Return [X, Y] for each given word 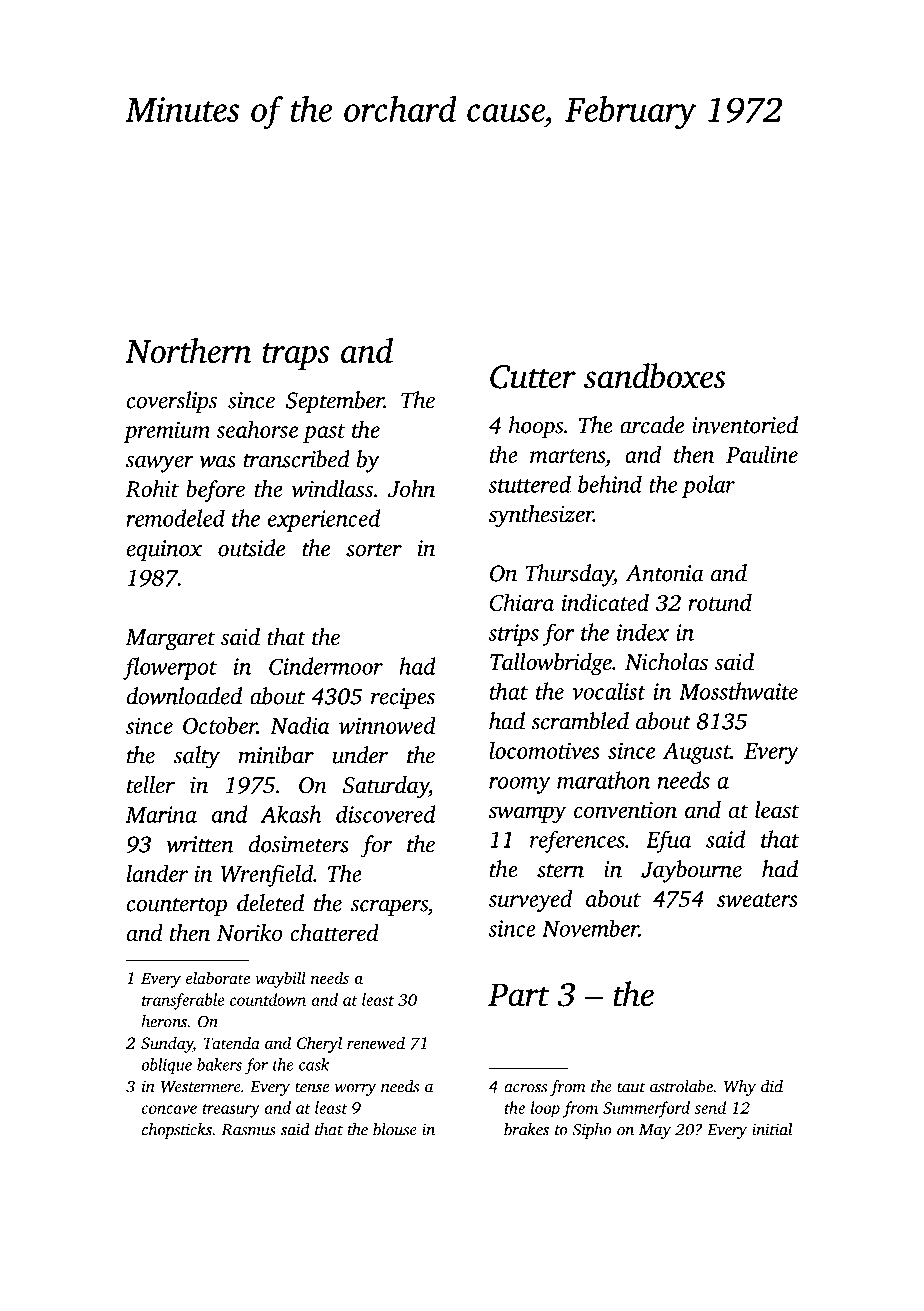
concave [169, 1109]
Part [518, 995]
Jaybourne [691, 871]
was [218, 462]
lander [157, 873]
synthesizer [540, 516]
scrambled [580, 721]
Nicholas [666, 662]
